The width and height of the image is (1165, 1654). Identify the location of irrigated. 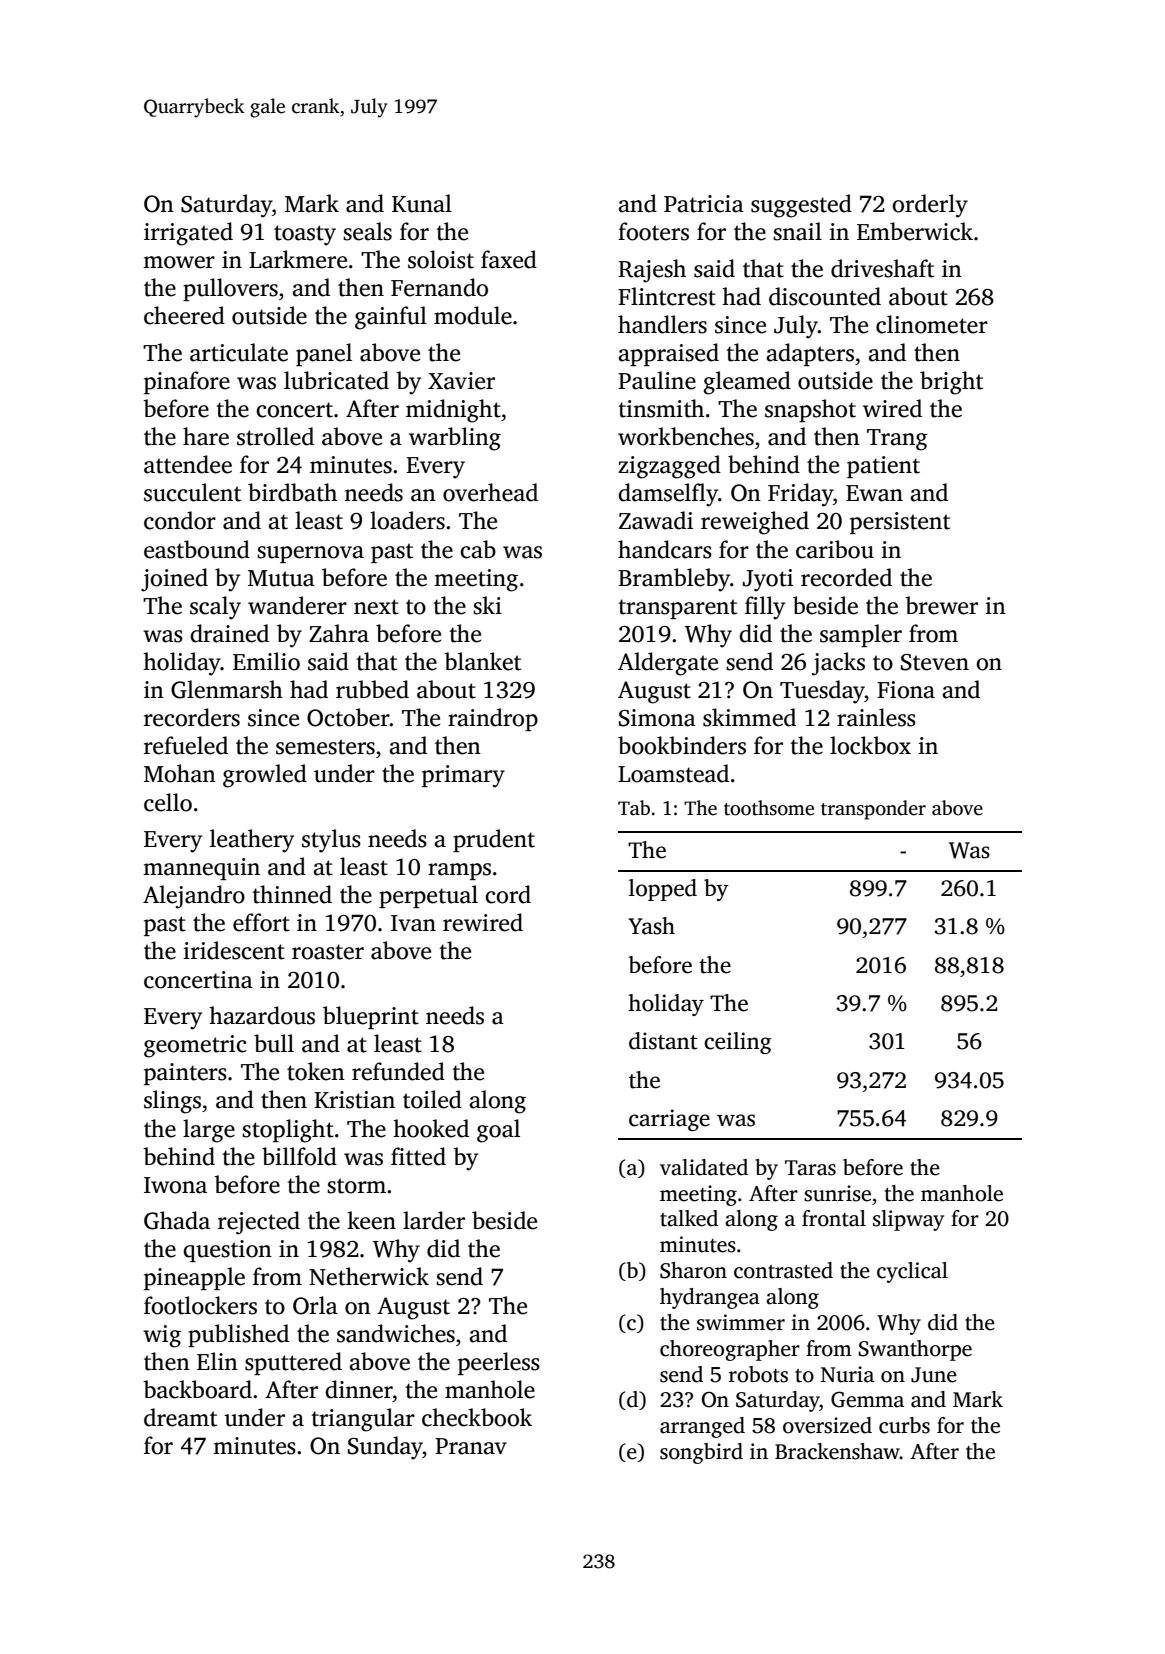
(188, 234).
